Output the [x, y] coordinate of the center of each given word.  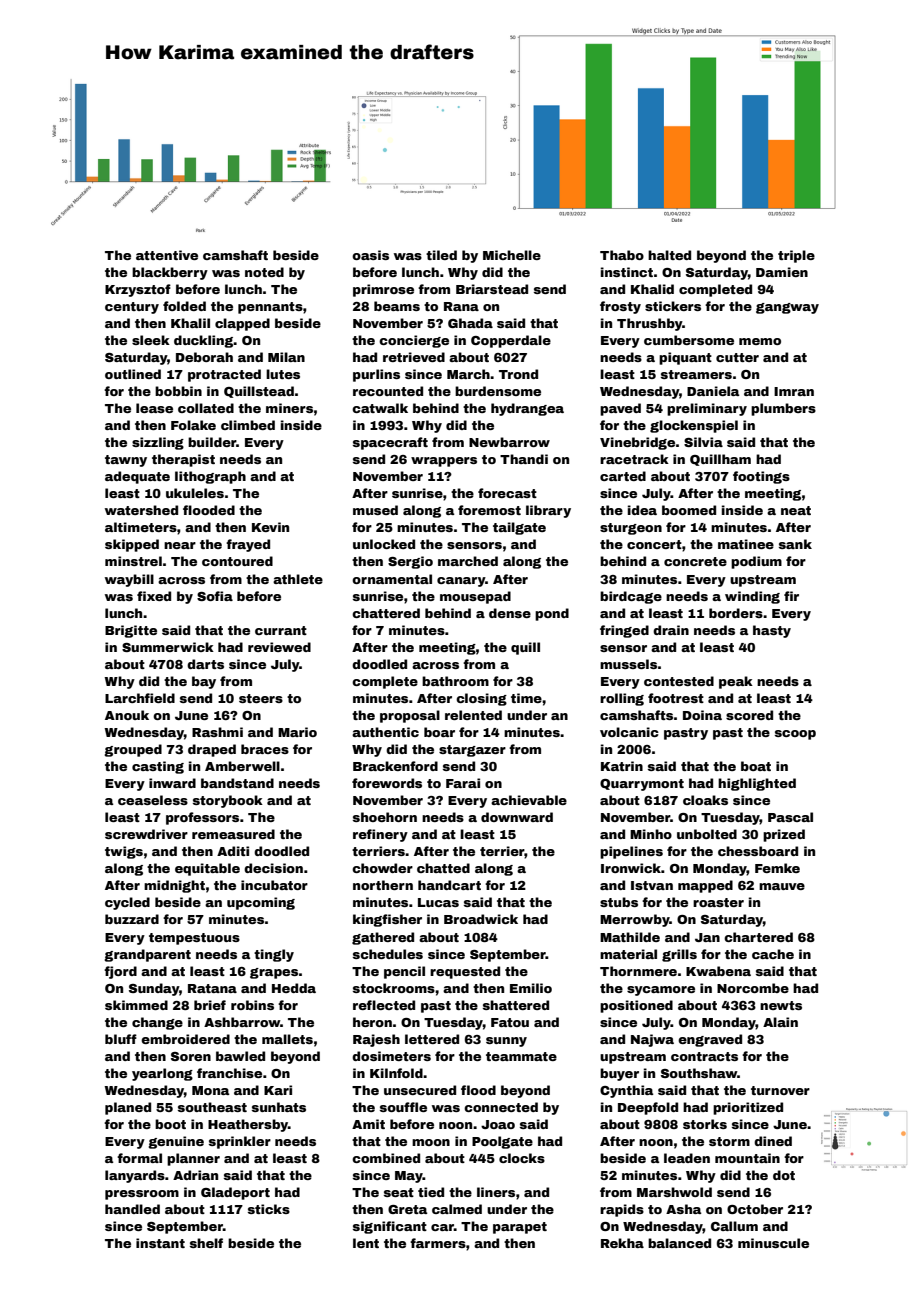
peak [736, 682]
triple [796, 256]
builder [212, 442]
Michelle [512, 255]
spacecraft [390, 443]
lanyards [135, 1176]
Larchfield [140, 698]
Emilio [531, 988]
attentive [167, 255]
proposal [410, 716]
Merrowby [635, 920]
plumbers [783, 409]
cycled [127, 903]
